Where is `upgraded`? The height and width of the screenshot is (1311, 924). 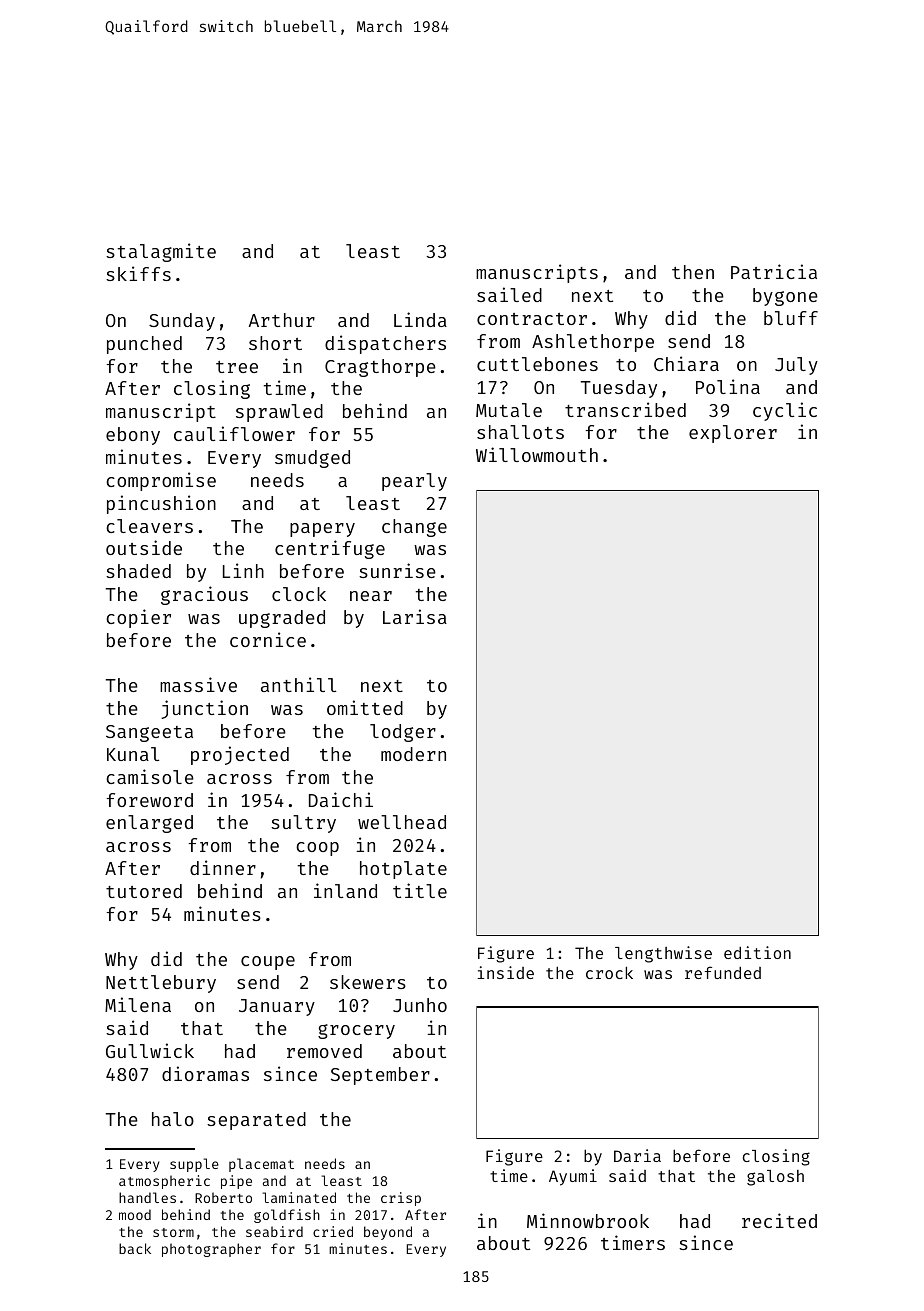
upgraded is located at coordinates (282, 619).
